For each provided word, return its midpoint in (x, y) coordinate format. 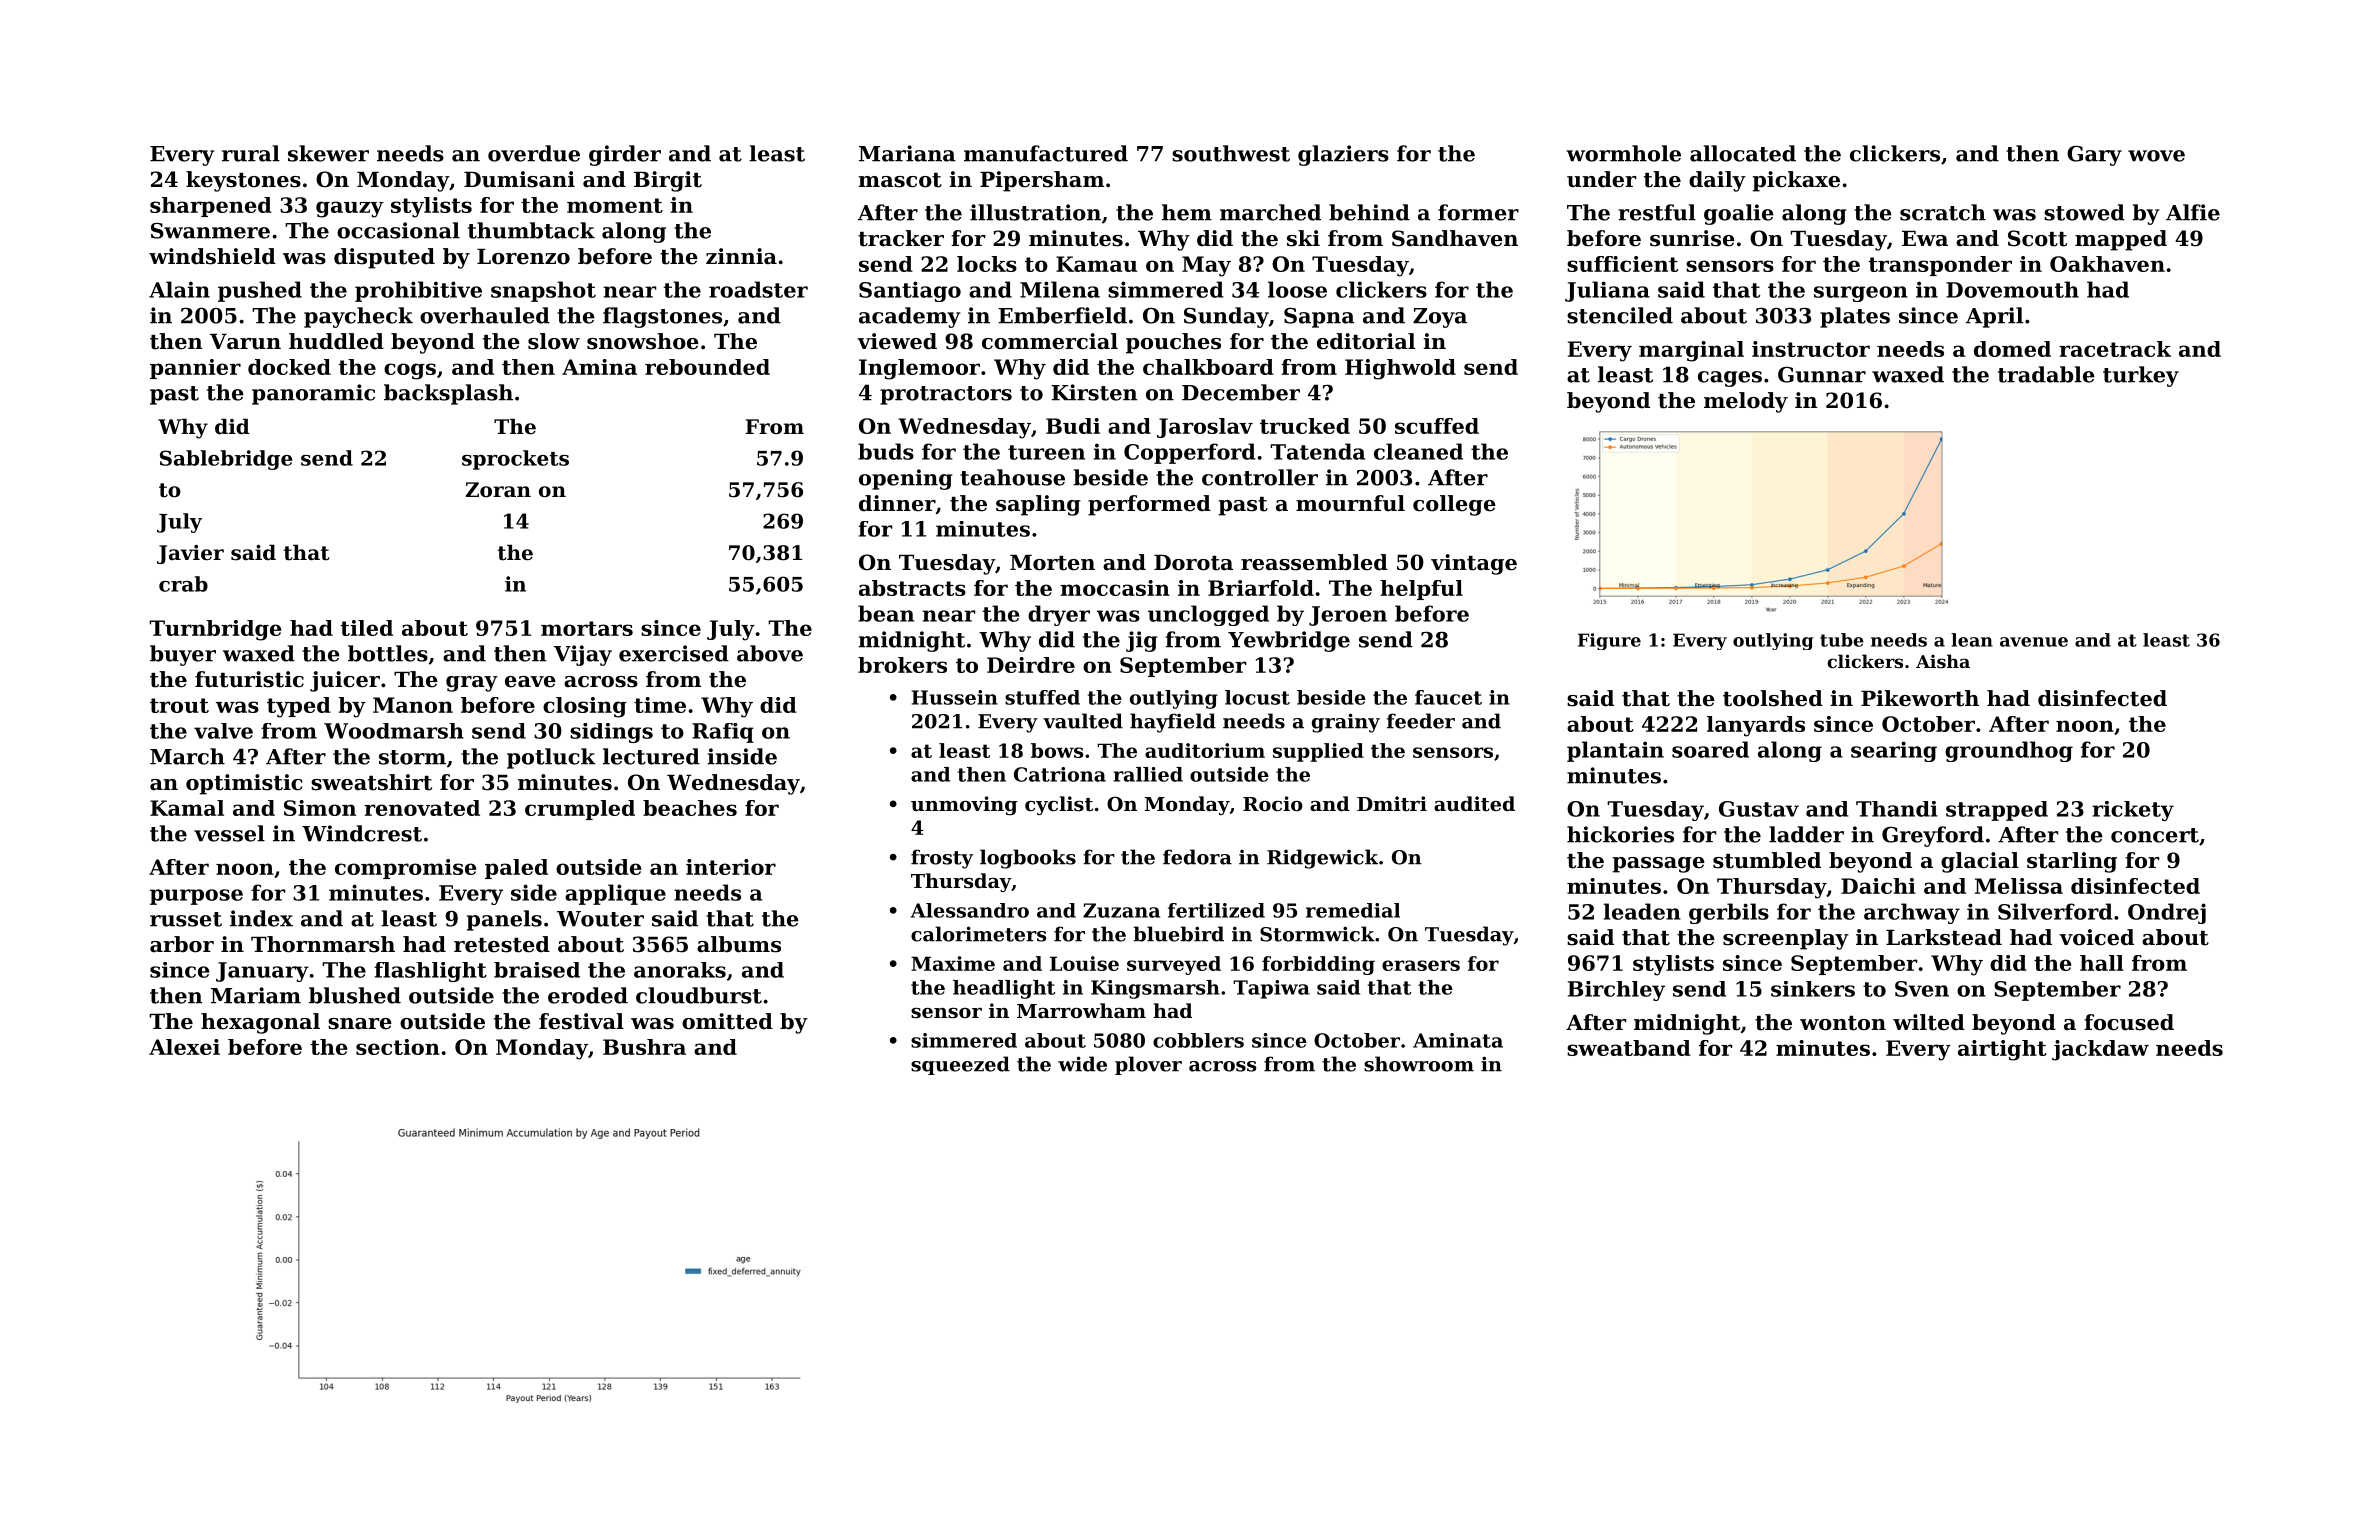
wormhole (1623, 153)
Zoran (498, 490)
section (398, 1047)
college (1454, 505)
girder (625, 155)
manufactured (1046, 153)
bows (1057, 750)
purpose (196, 897)
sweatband (1629, 1048)
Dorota (1193, 563)
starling (2072, 862)
